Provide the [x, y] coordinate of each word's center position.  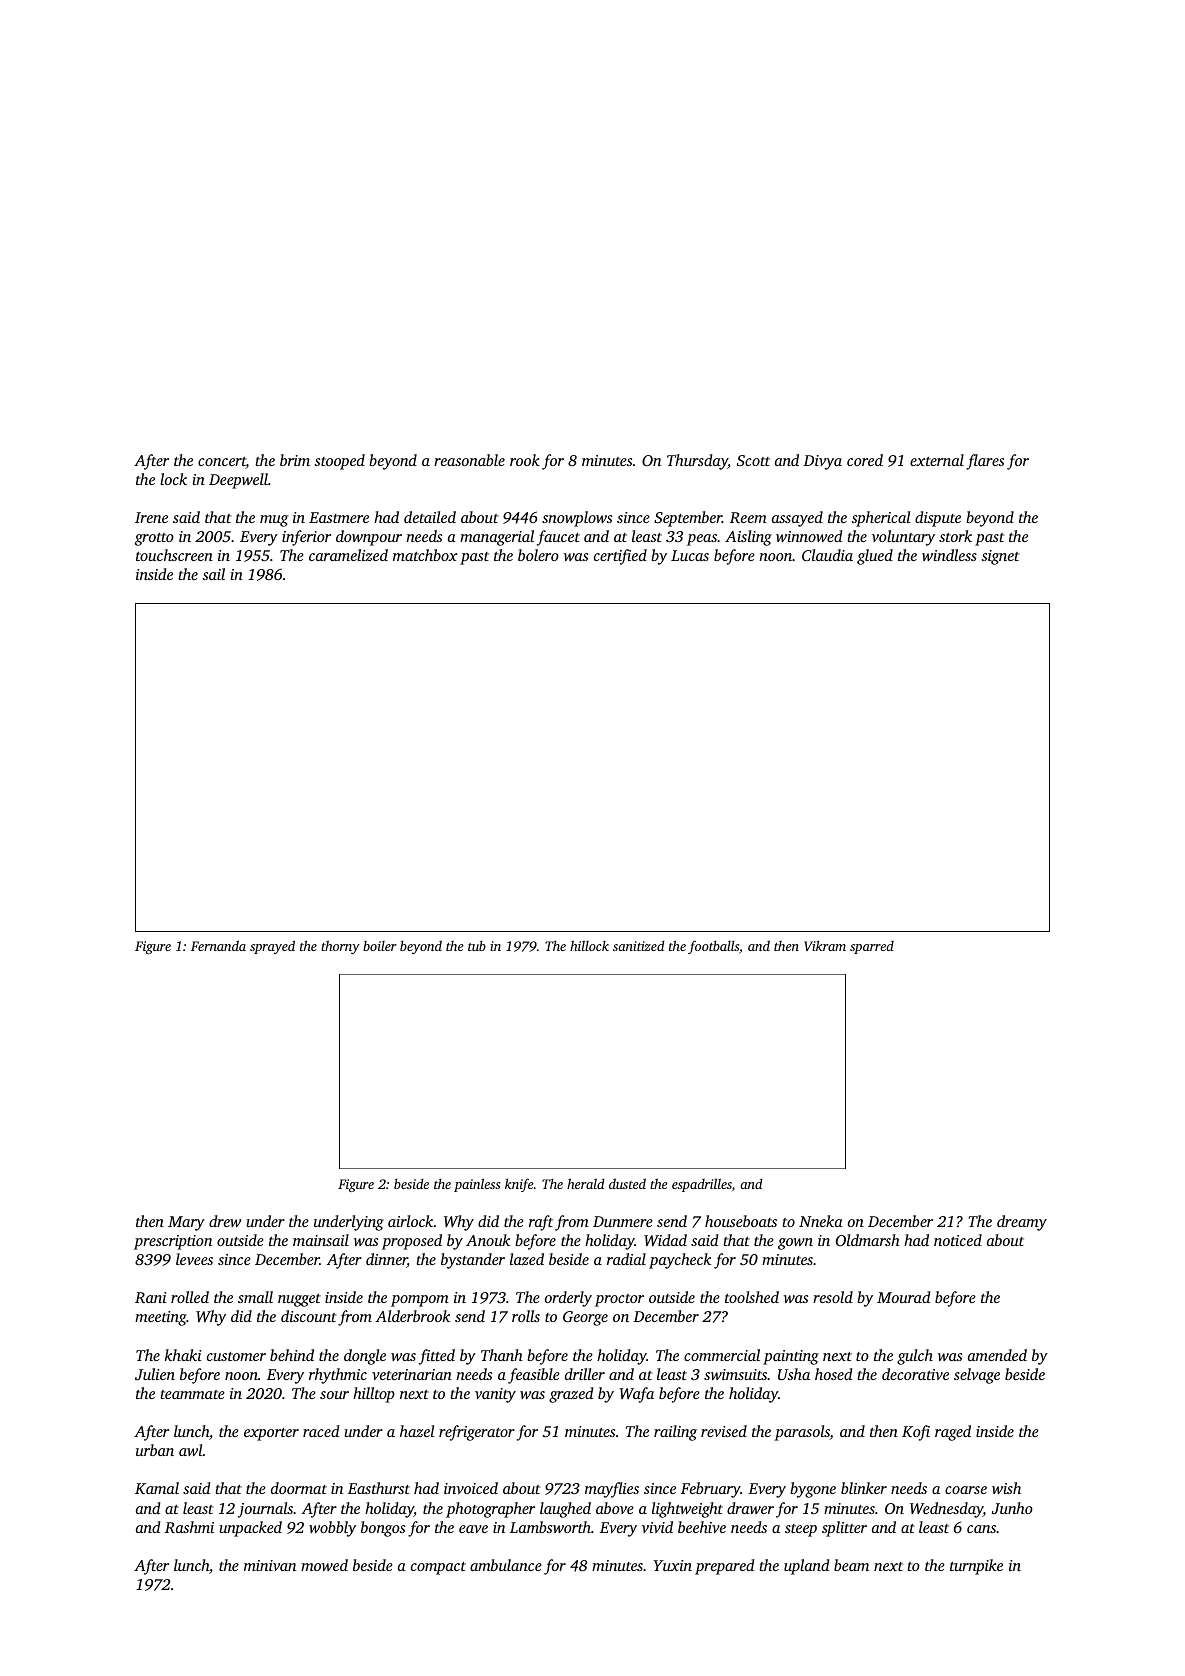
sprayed [272, 947]
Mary [186, 1223]
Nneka [821, 1221]
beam [851, 1565]
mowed [324, 1565]
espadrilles [702, 1185]
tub [477, 945]
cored [865, 460]
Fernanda [218, 945]
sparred [872, 947]
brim [295, 460]
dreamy [1022, 1223]
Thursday [697, 462]
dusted [627, 1183]
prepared [725, 1567]
